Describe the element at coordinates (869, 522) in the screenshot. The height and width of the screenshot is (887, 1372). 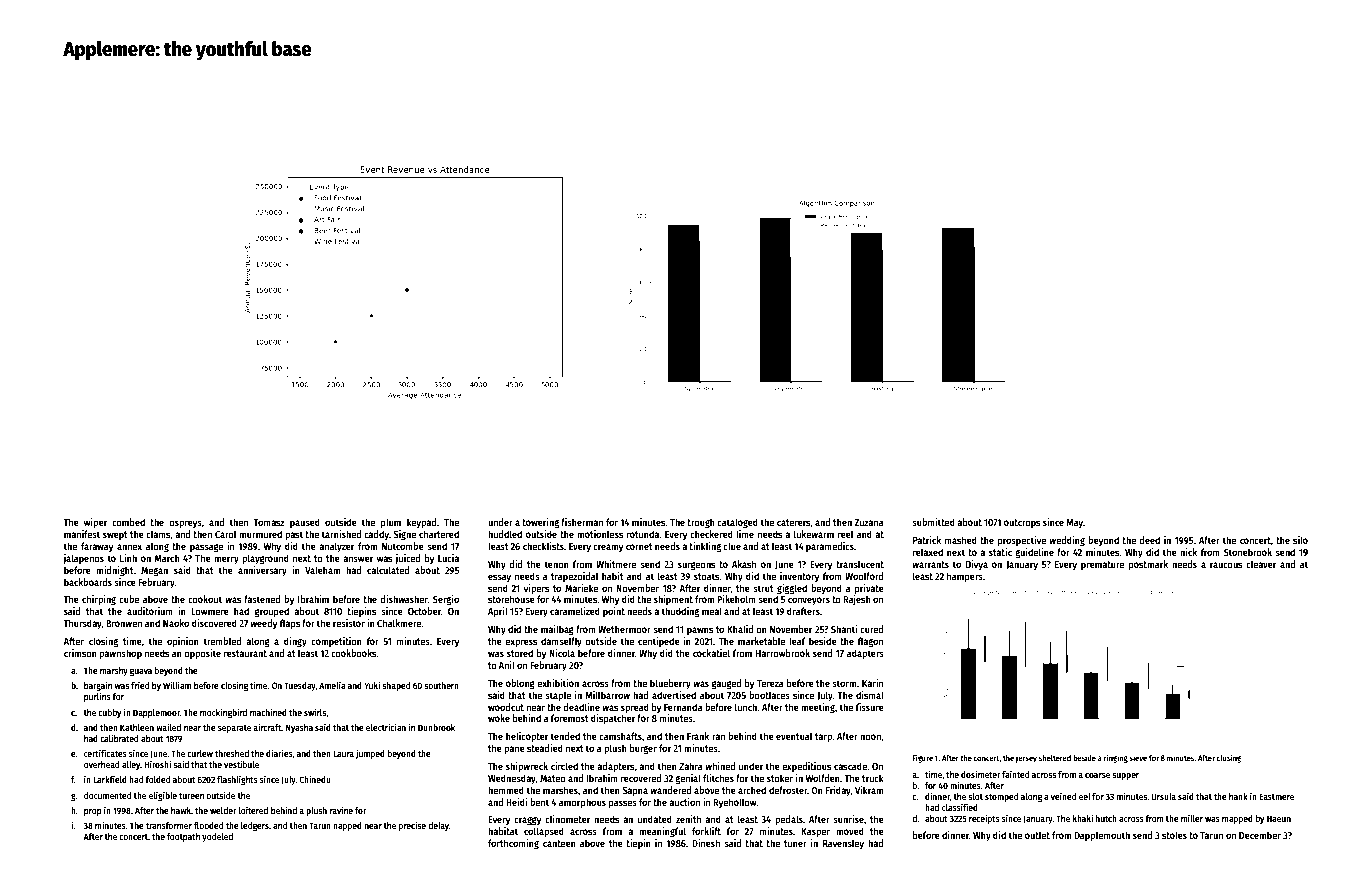
I see `Zuzana` at that location.
